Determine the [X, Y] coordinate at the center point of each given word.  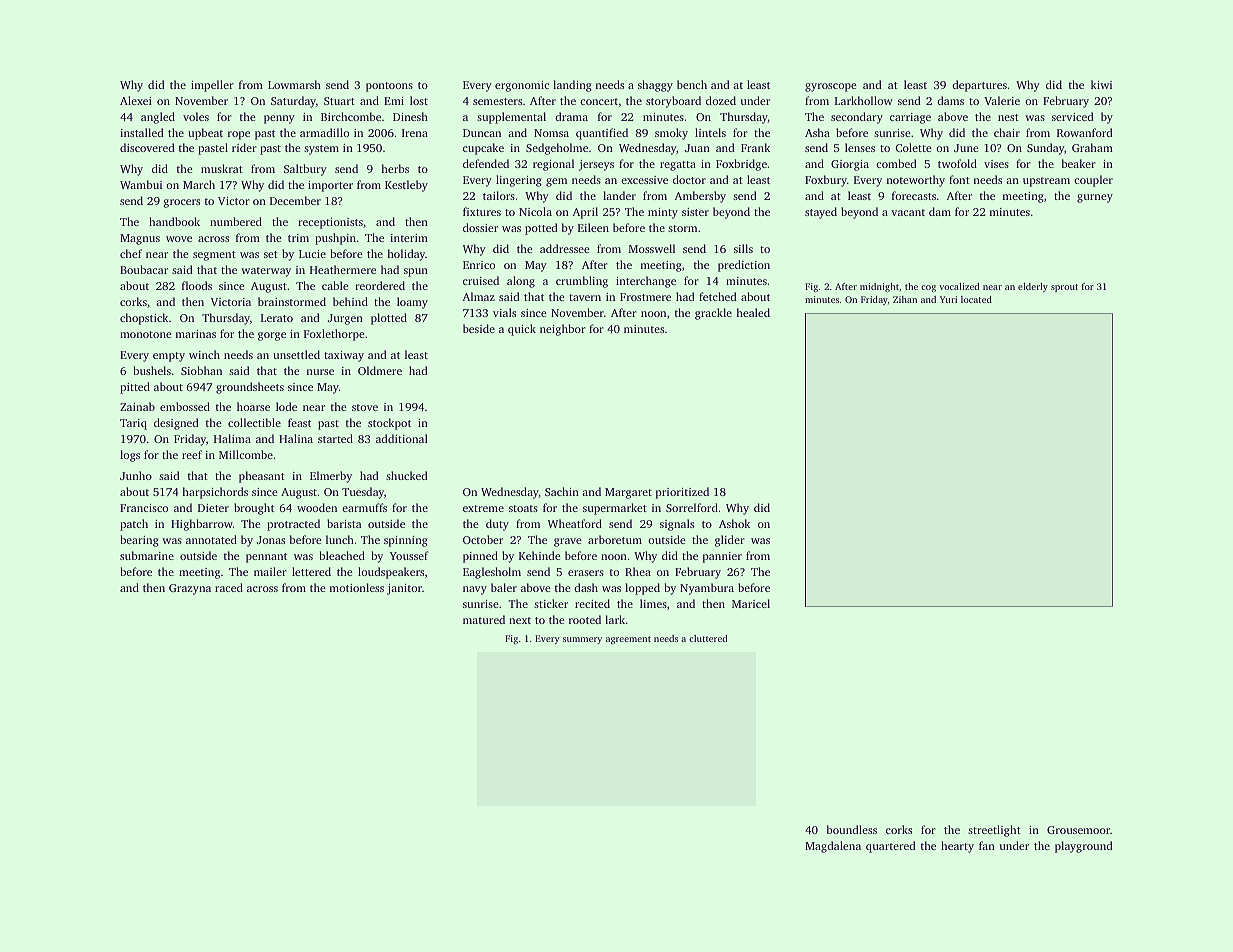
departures [979, 86]
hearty [957, 847]
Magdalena [833, 847]
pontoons [389, 87]
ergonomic [522, 86]
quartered [891, 847]
